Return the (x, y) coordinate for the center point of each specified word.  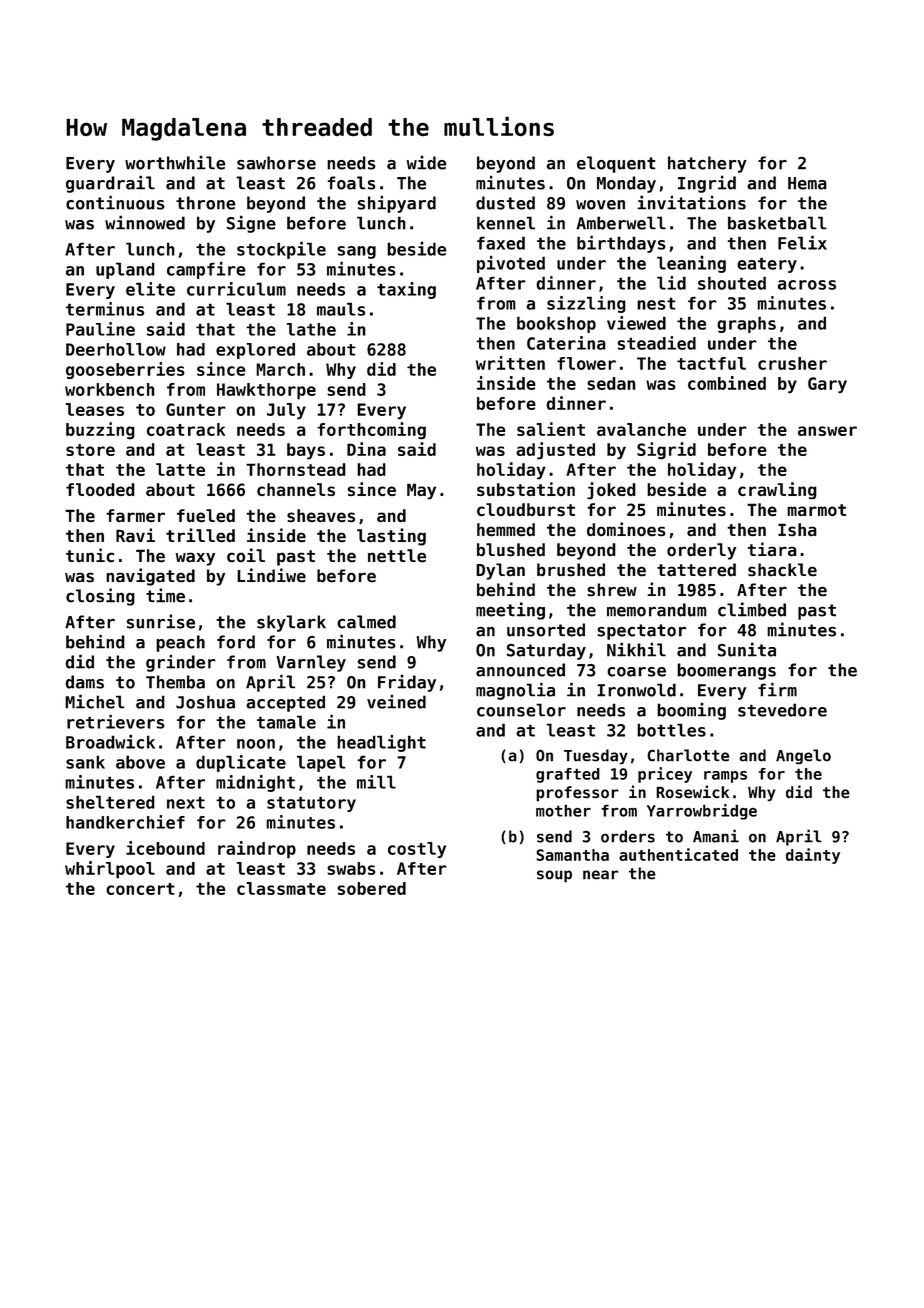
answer (827, 431)
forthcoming (371, 430)
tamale (286, 722)
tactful (711, 363)
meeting (510, 611)
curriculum (236, 289)
